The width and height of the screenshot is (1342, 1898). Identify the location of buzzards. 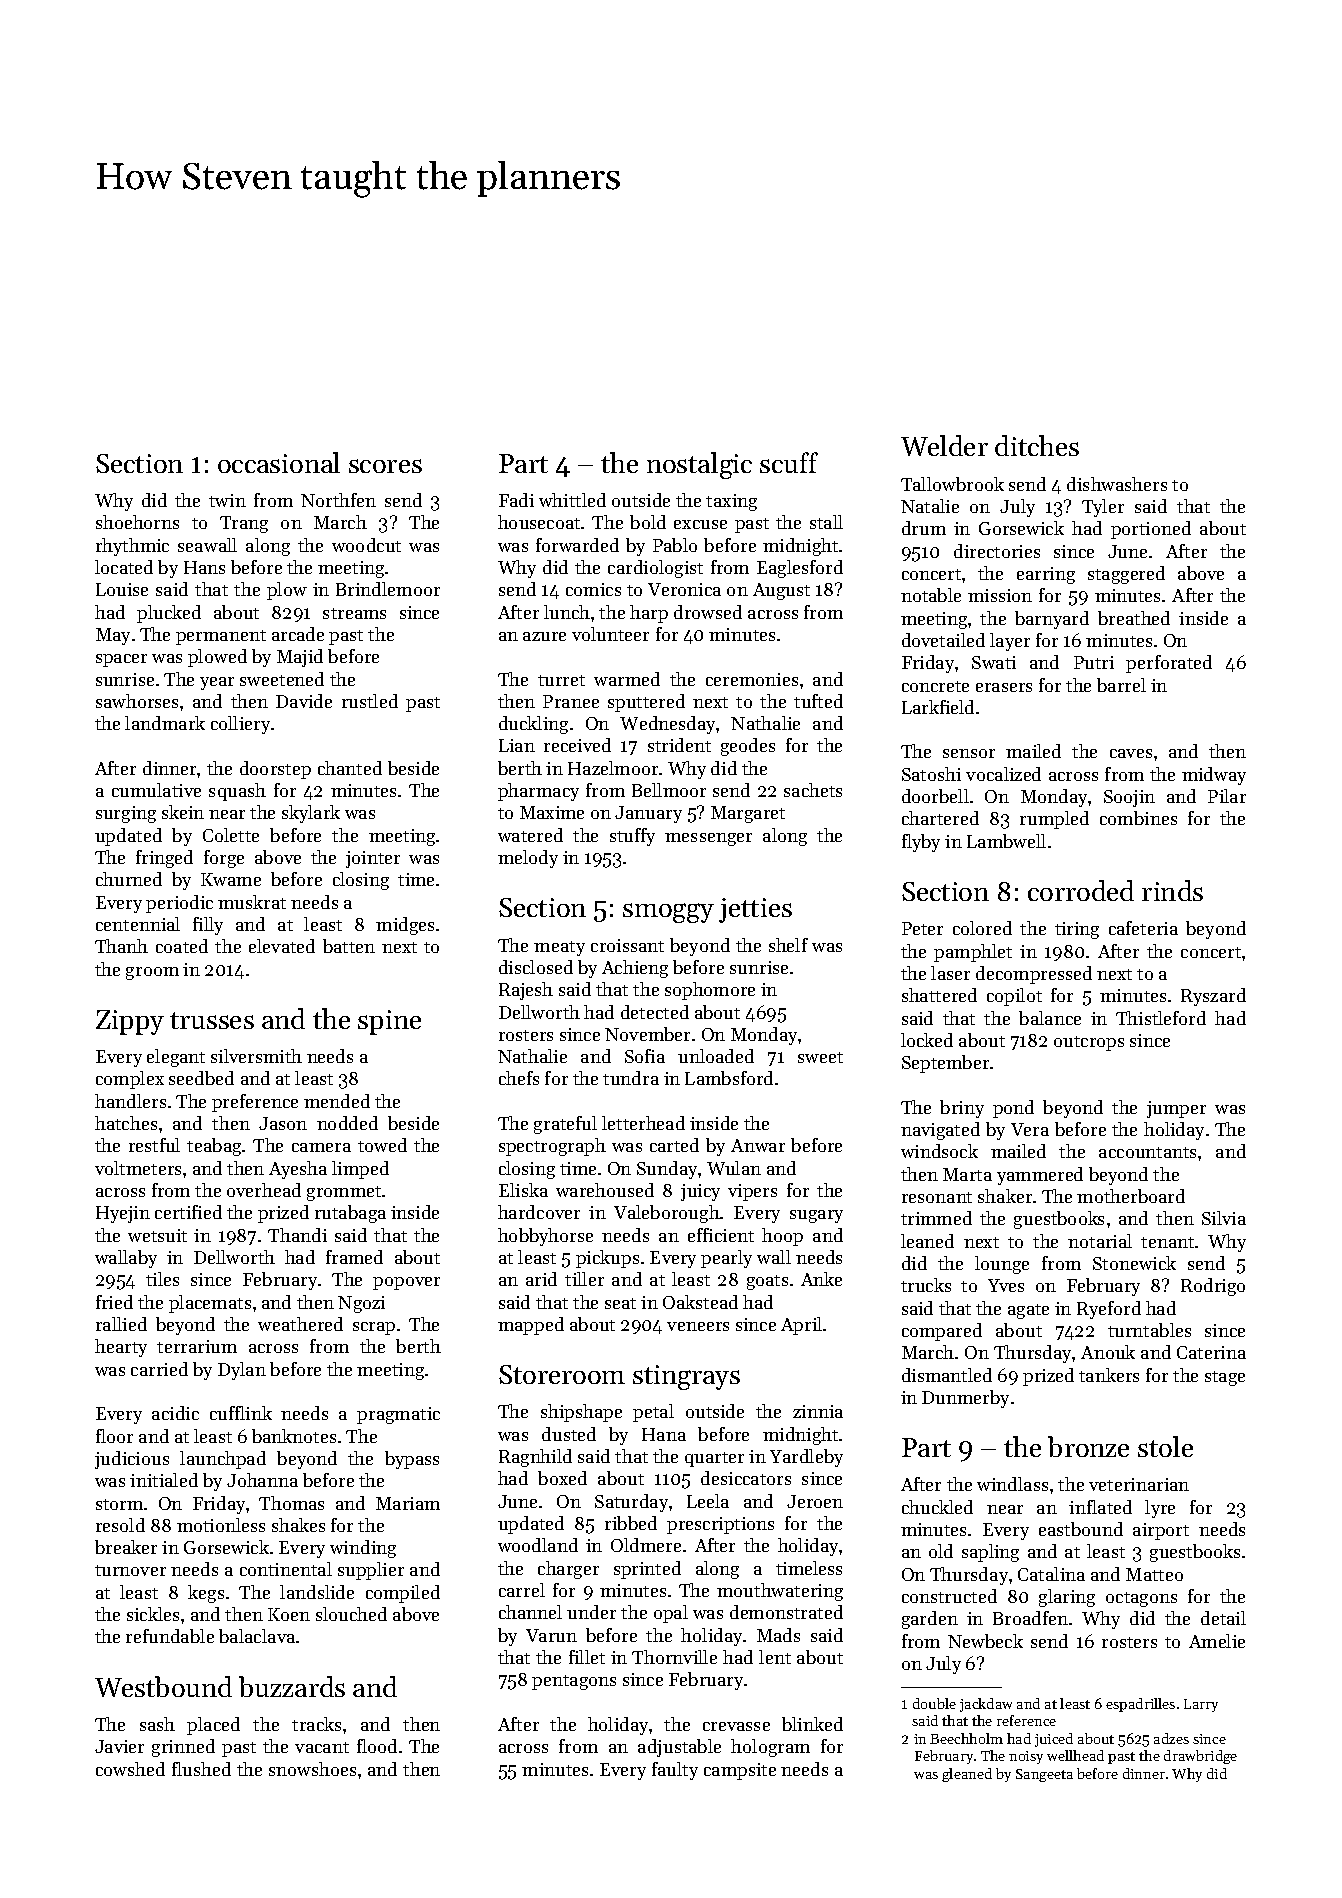
(292, 1686).
